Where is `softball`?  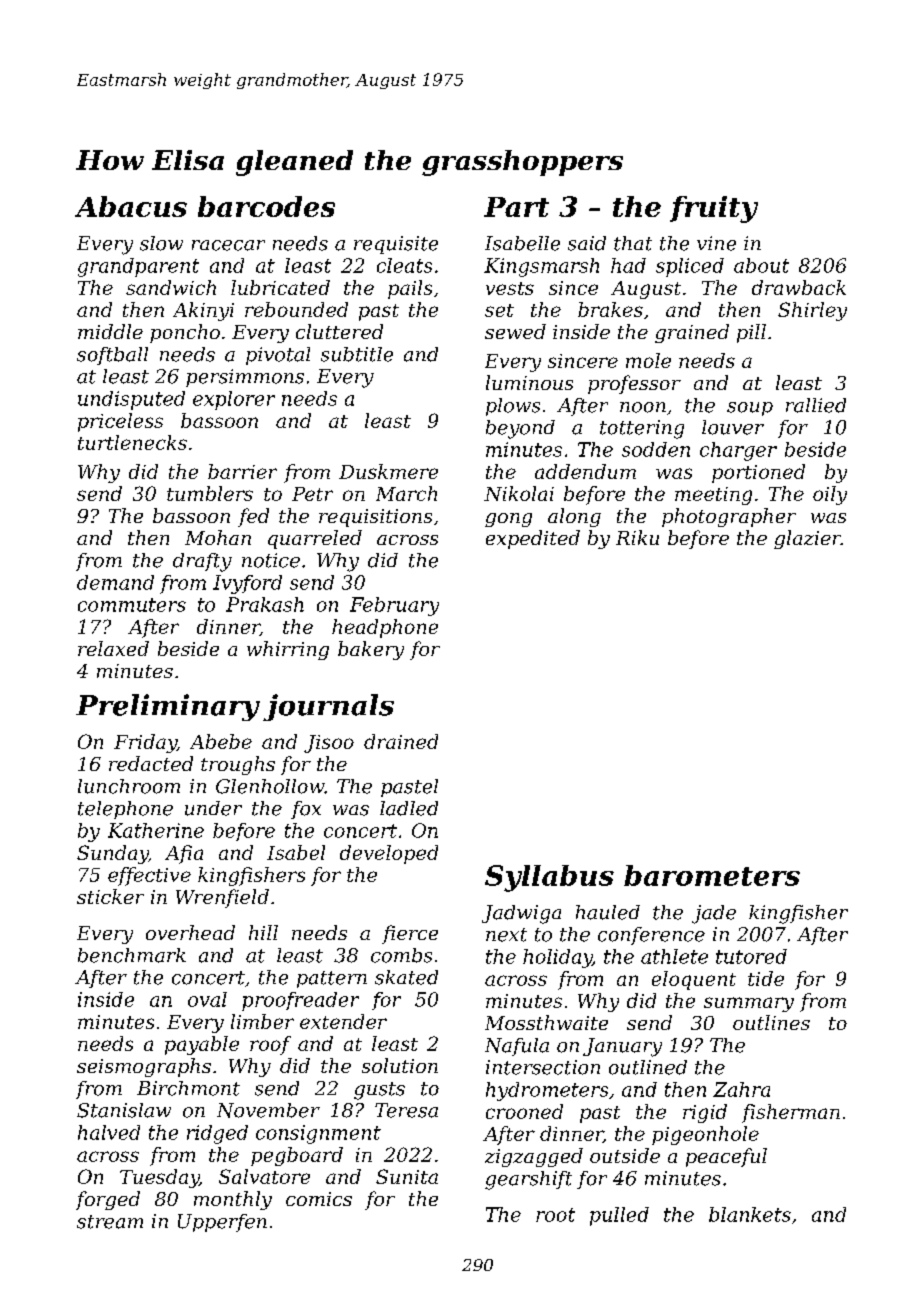
softball is located at coordinates (112, 356).
